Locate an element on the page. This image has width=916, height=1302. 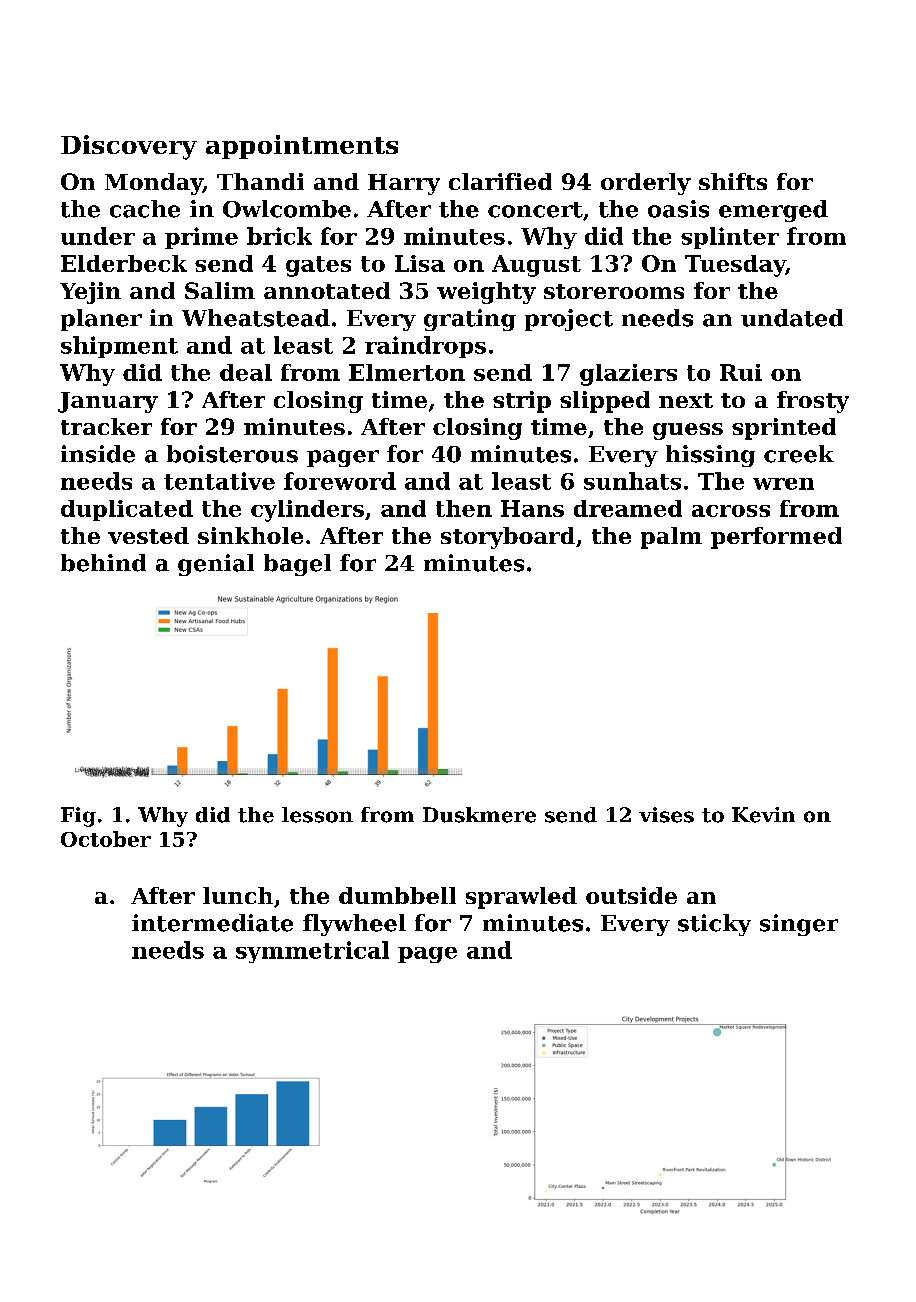
sunhats is located at coordinates (632, 481).
